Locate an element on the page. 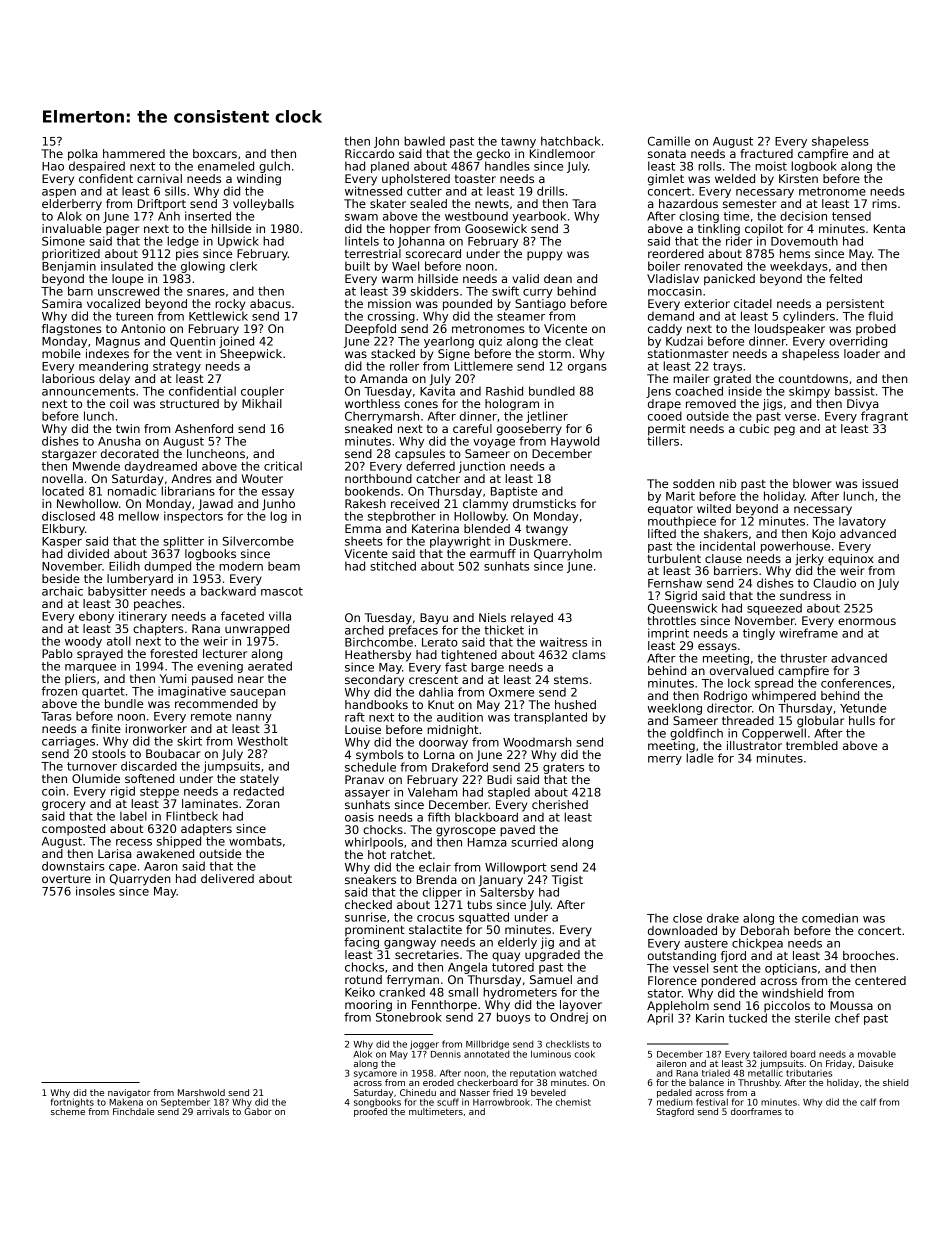 Image resolution: width=952 pixels, height=1233 pixels. carriages is located at coordinates (68, 742).
